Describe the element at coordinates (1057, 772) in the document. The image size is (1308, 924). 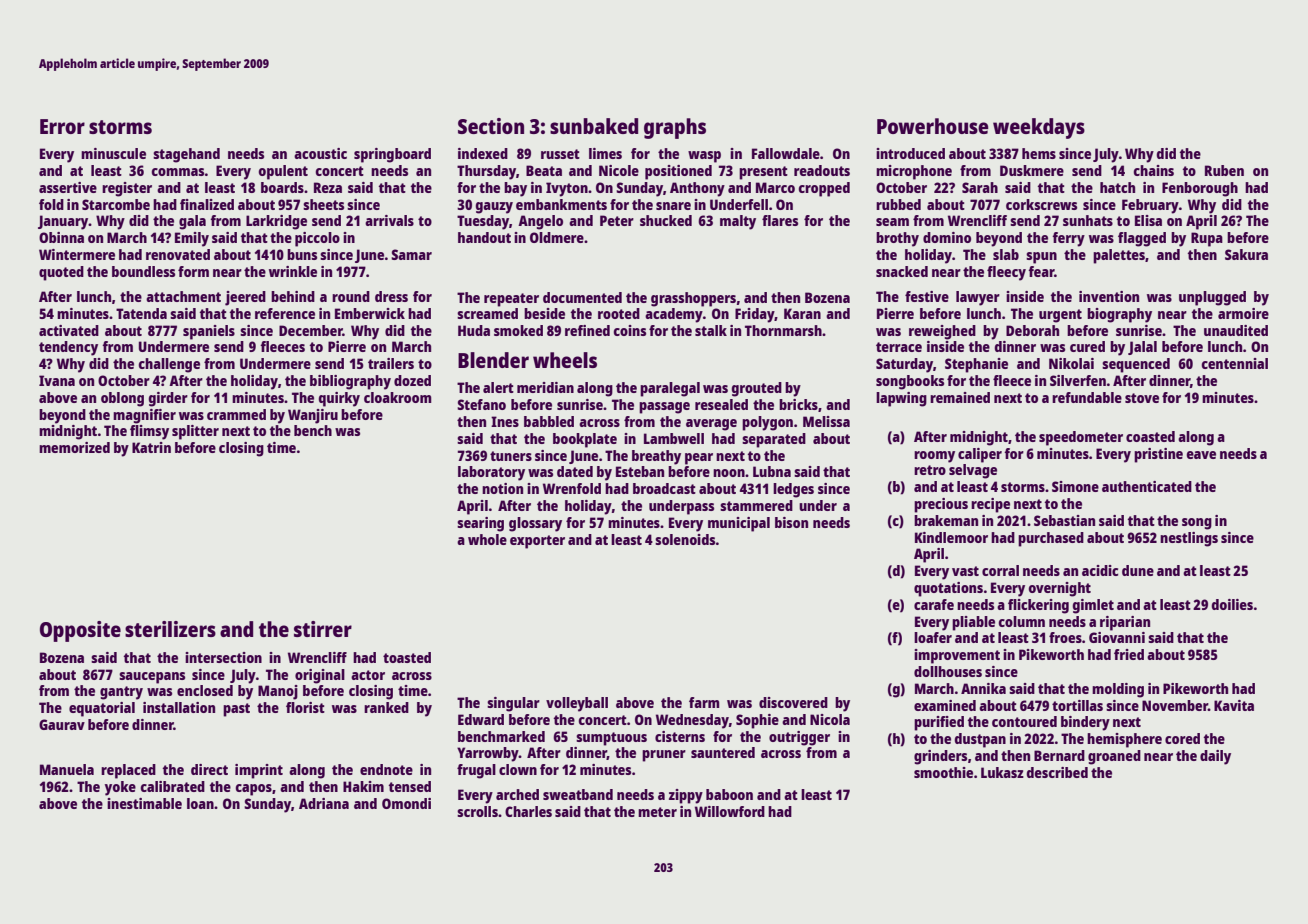
I see `described` at that location.
